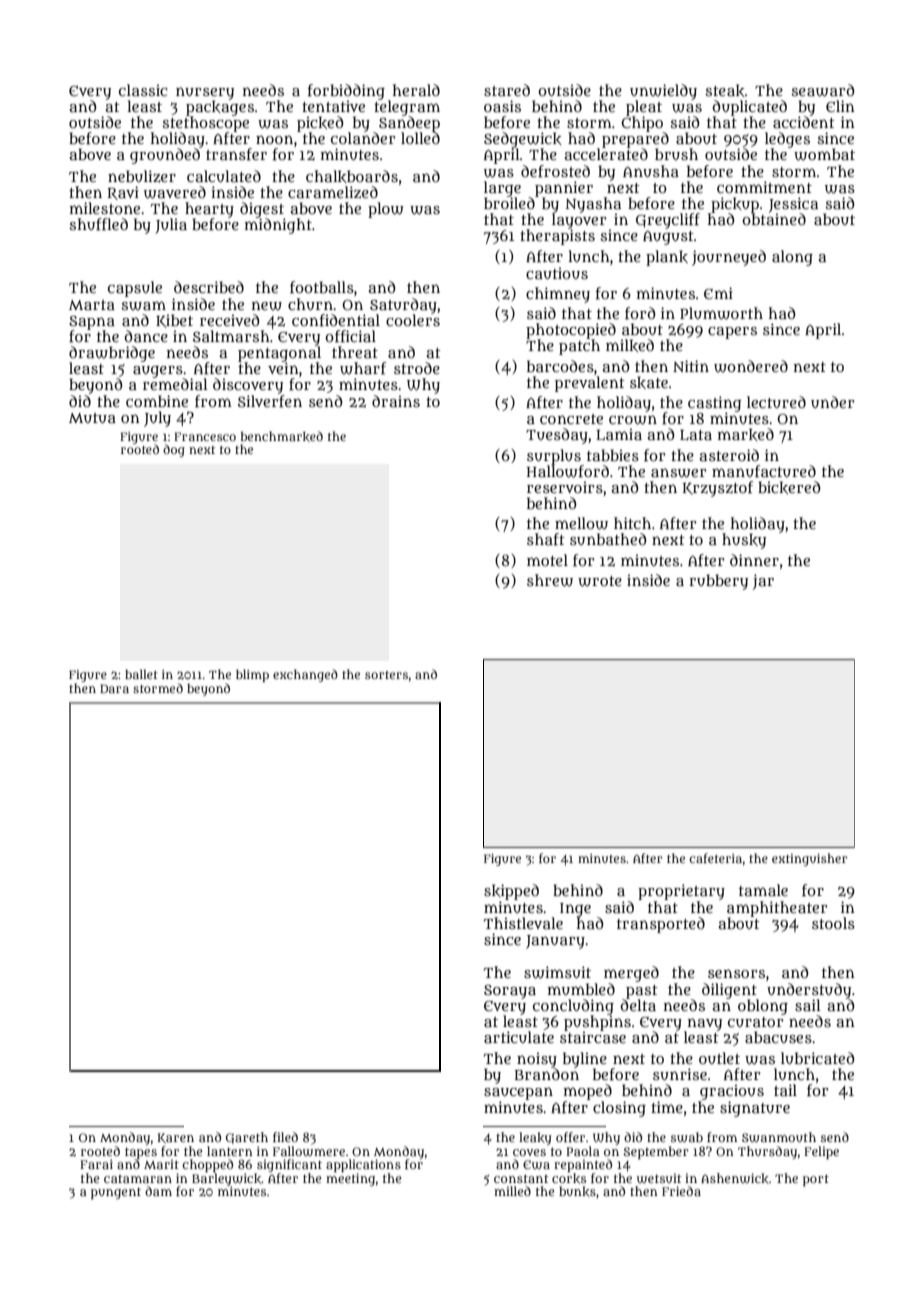 Image resolution: width=924 pixels, height=1308 pixels. Describe the element at coordinates (632, 523) in the screenshot. I see `hitch` at that location.
